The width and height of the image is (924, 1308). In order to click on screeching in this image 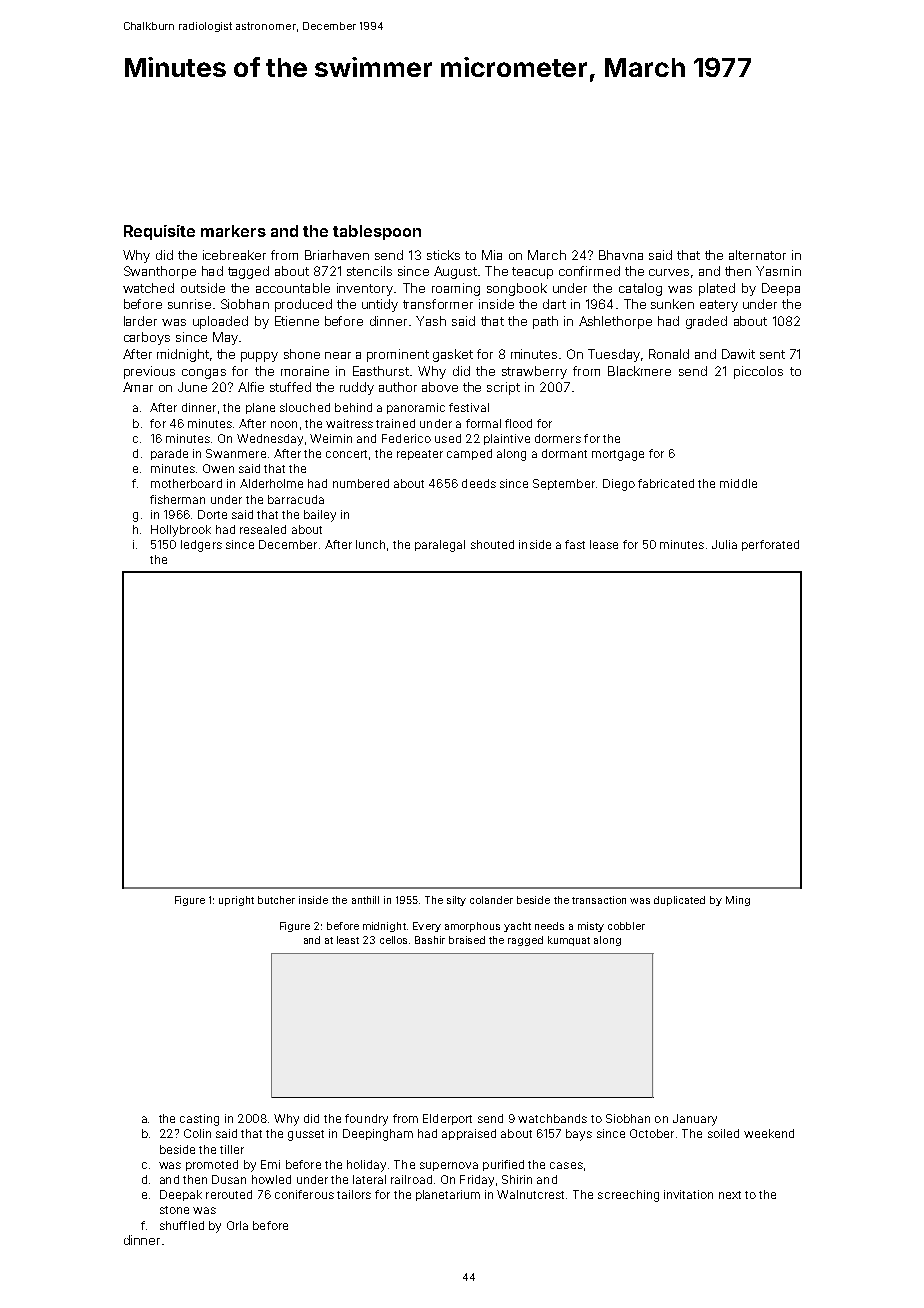, I will do `click(628, 1196)`.
